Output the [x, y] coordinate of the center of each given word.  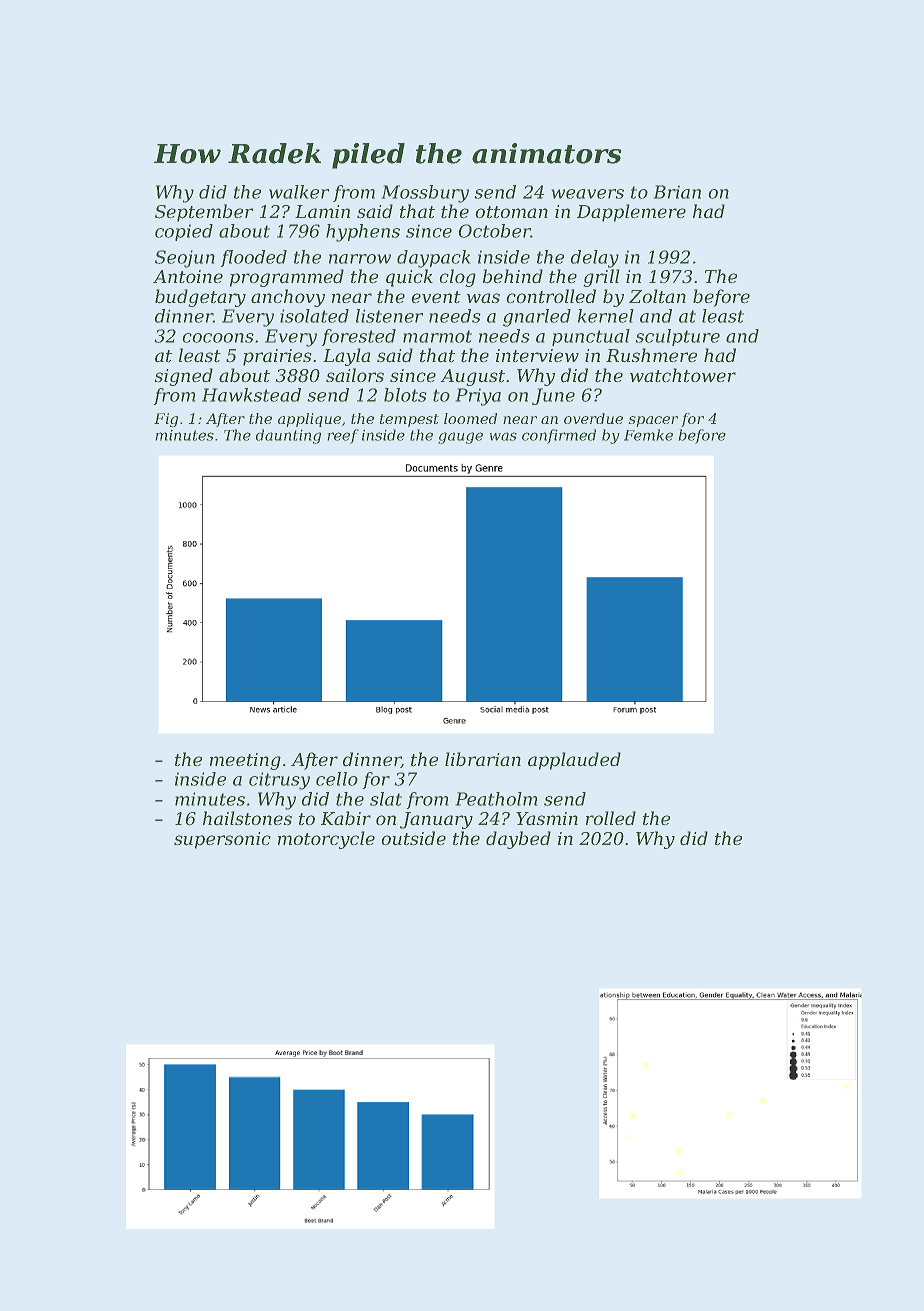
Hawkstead [251, 395]
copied [184, 232]
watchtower [683, 375]
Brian [677, 192]
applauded [574, 761]
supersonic [222, 840]
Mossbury [425, 194]
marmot [437, 336]
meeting [245, 761]
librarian [483, 759]
